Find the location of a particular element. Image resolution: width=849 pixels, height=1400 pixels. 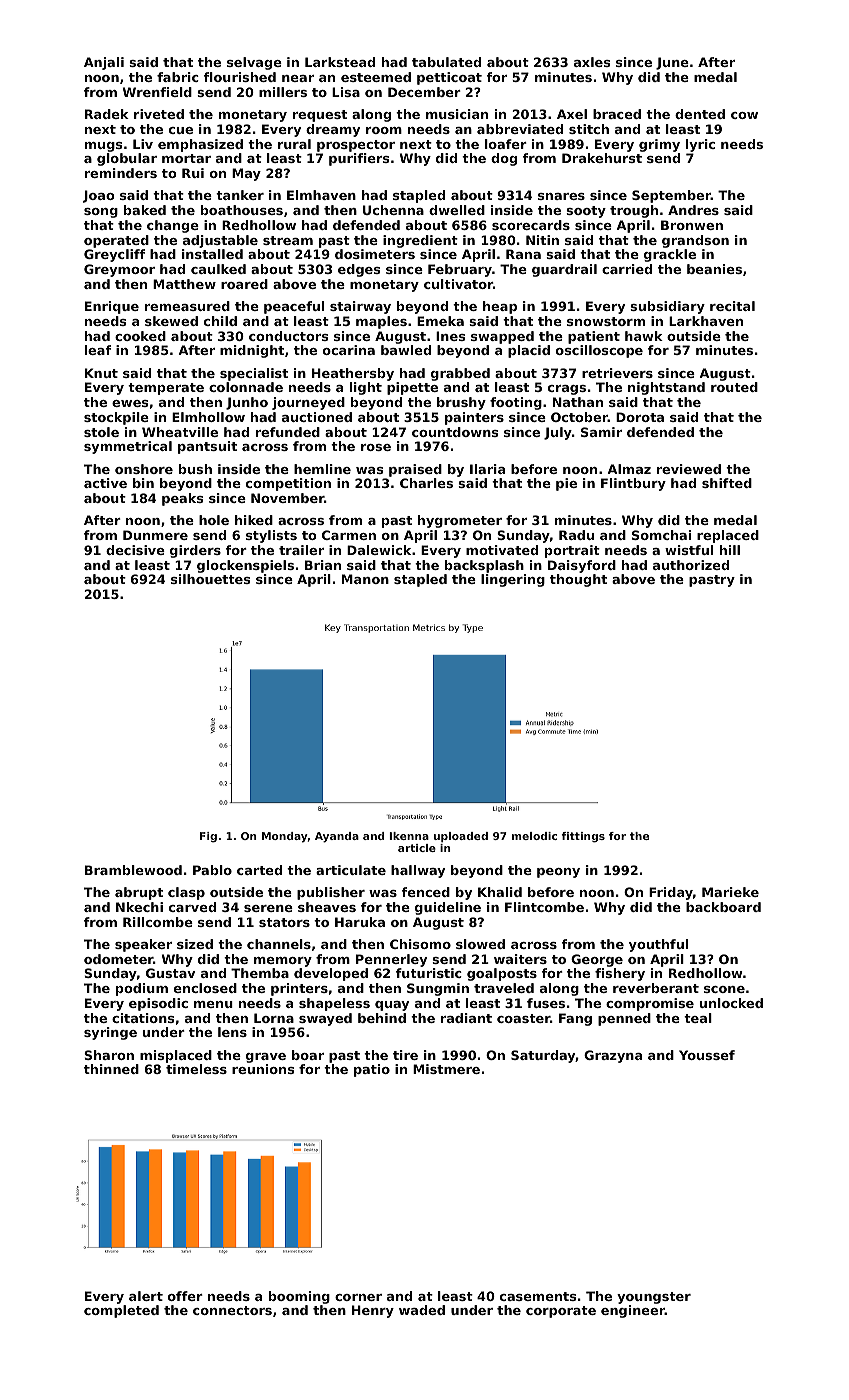

brushy is located at coordinates (461, 403).
